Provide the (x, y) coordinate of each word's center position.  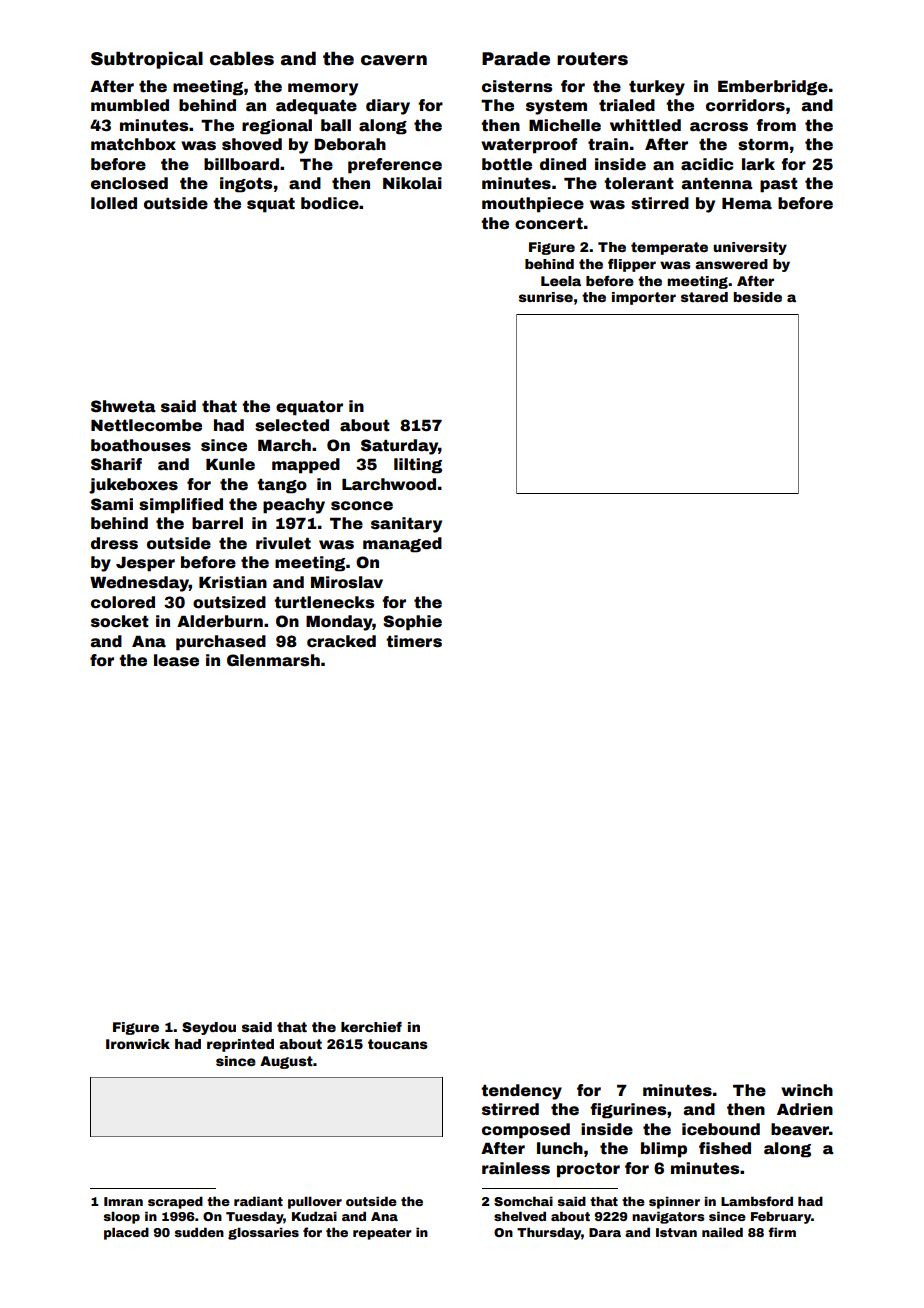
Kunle (230, 464)
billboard (241, 164)
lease (176, 660)
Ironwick (138, 1044)
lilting (418, 466)
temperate (669, 248)
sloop (122, 1217)
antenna (717, 184)
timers (414, 641)
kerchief (371, 1027)
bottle (507, 164)
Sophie (412, 623)
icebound (721, 1129)
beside (757, 297)
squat (271, 205)
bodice (330, 203)
